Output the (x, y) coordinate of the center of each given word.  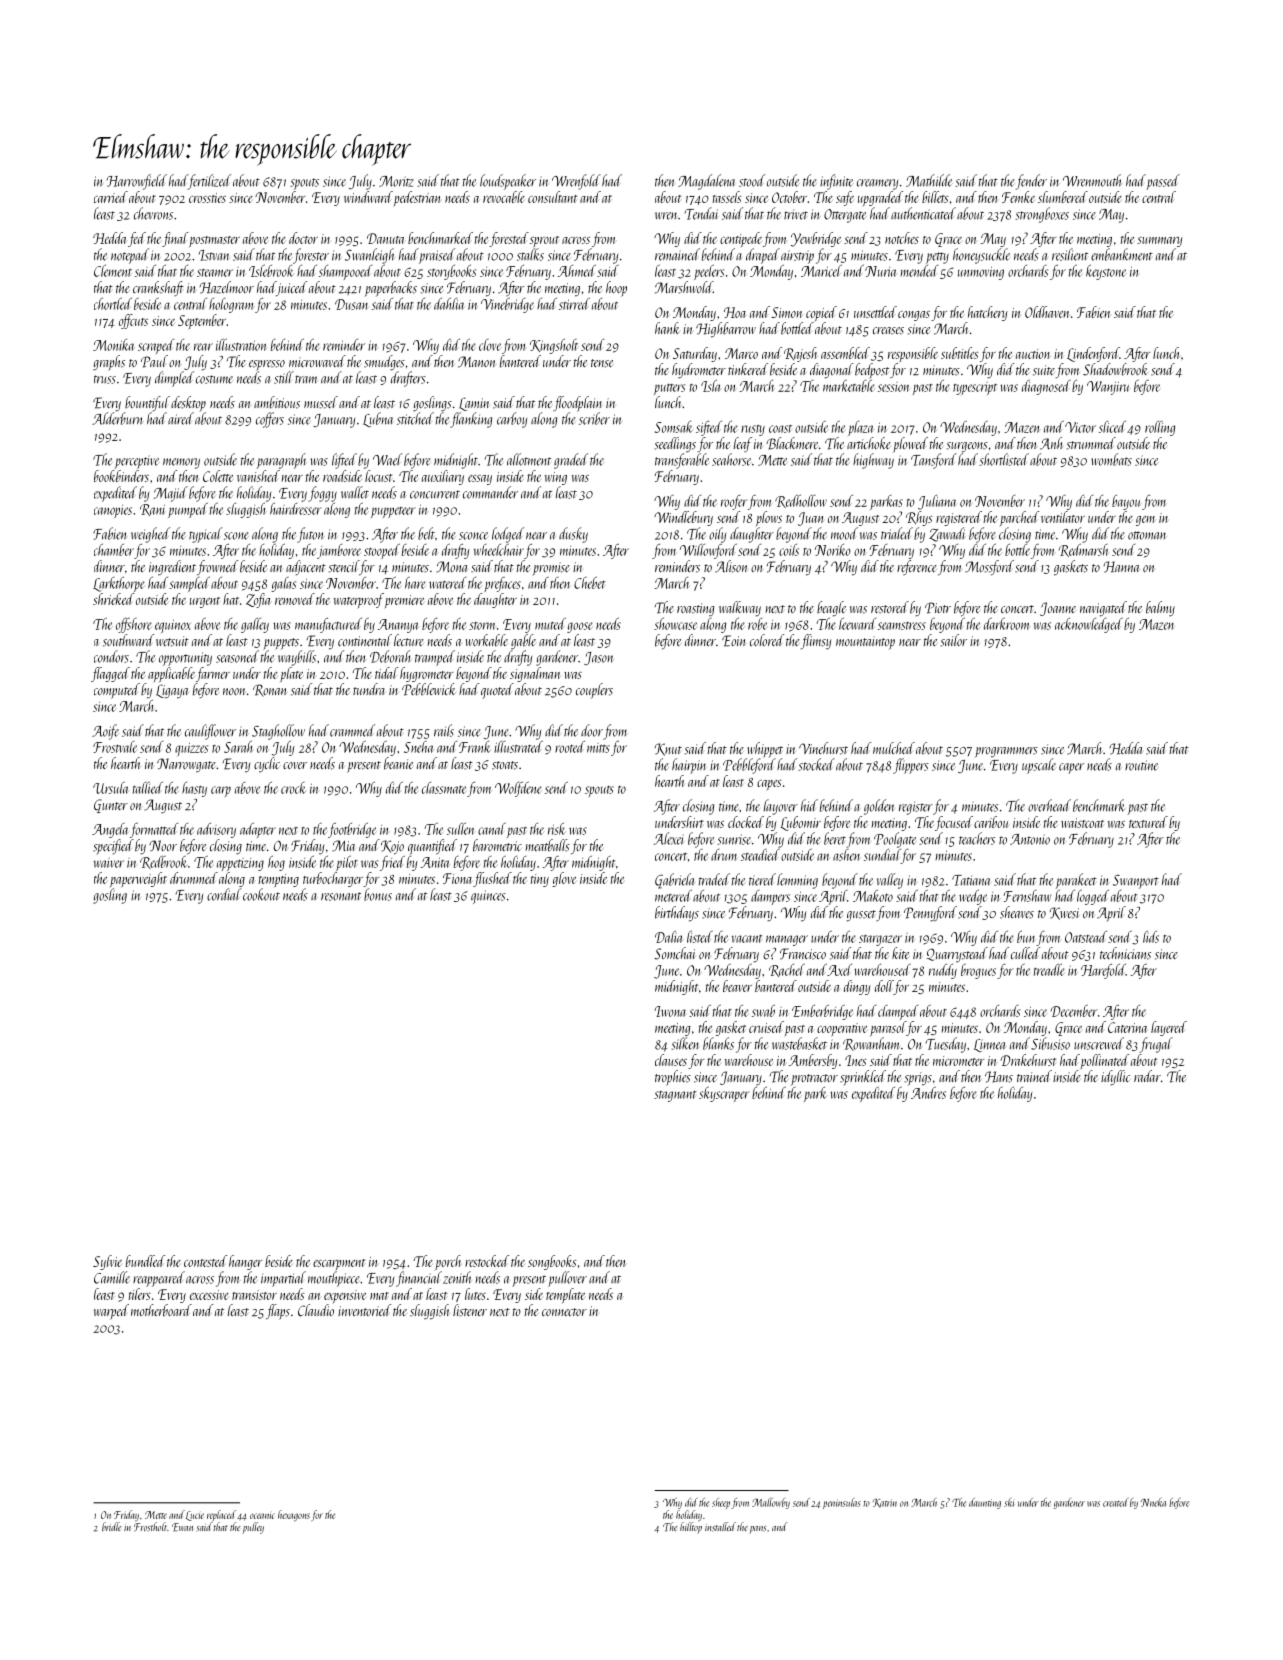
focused (954, 823)
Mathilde (929, 180)
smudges (384, 363)
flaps (278, 1312)
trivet (796, 215)
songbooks (552, 1262)
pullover (567, 1279)
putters (669, 389)
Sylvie (107, 1262)
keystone (1106, 272)
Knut (668, 749)
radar (1147, 1076)
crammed (352, 730)
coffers (270, 420)
